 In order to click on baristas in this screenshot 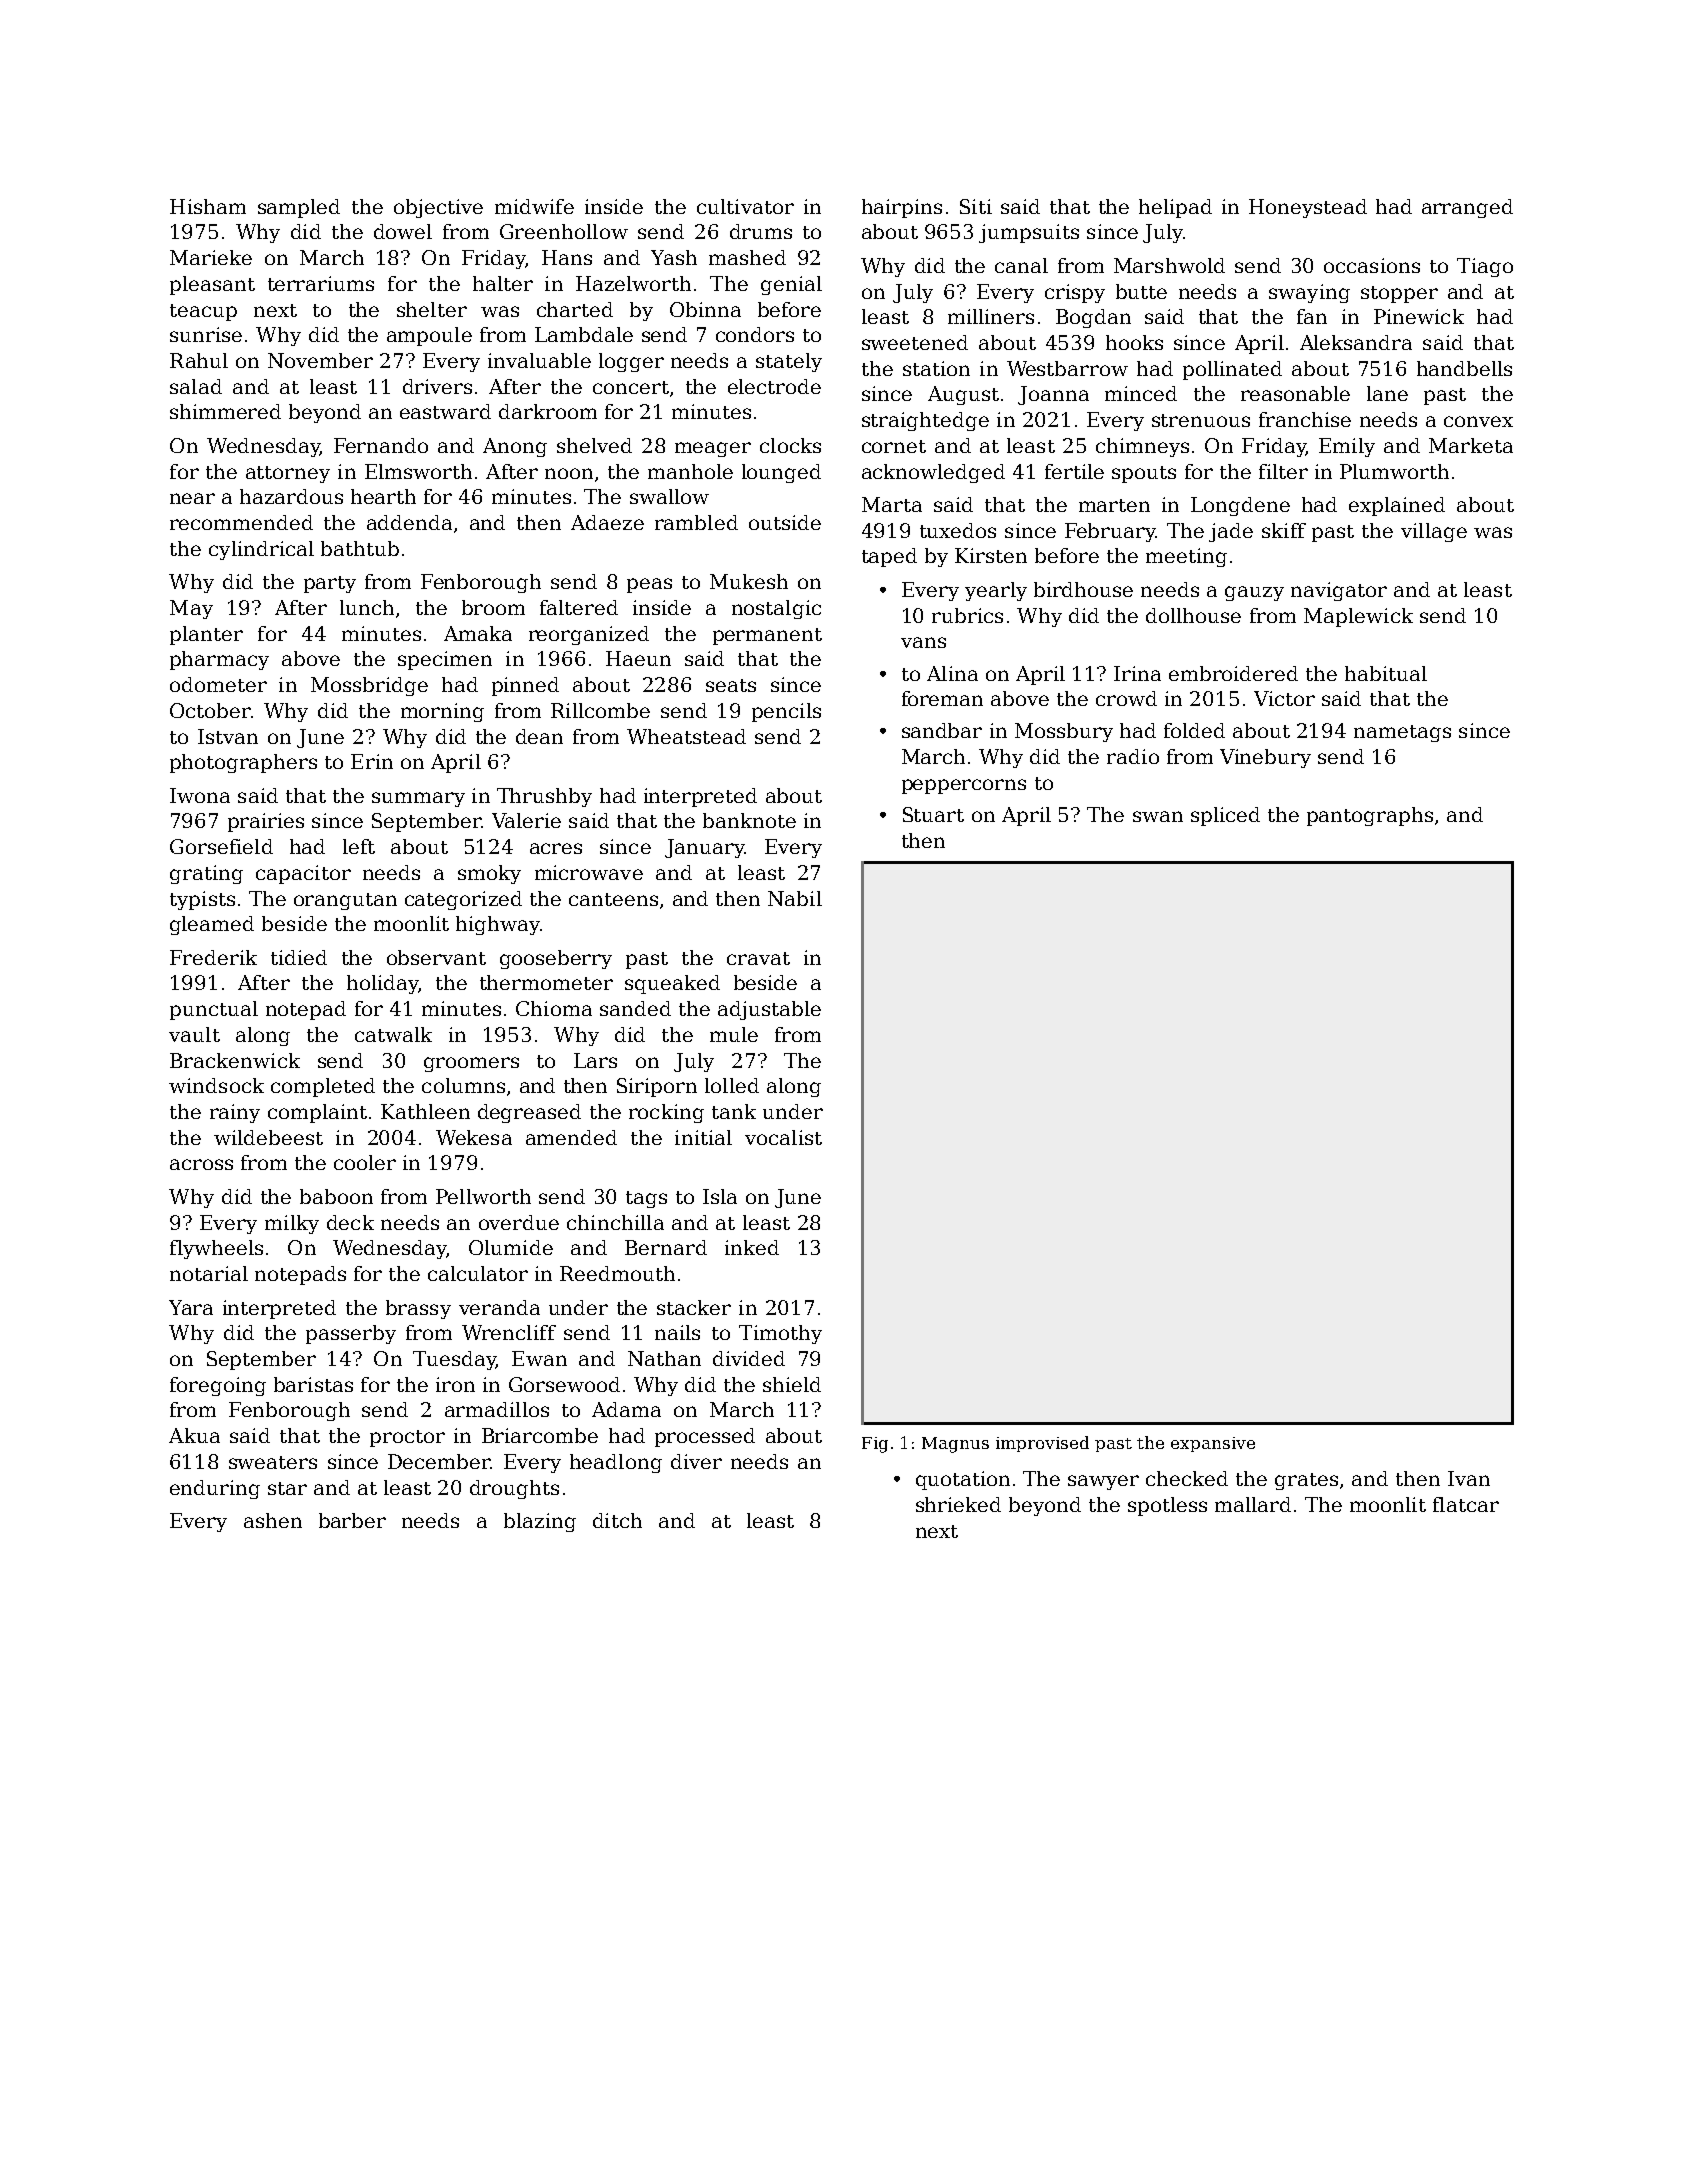, I will do `click(313, 1384)`.
